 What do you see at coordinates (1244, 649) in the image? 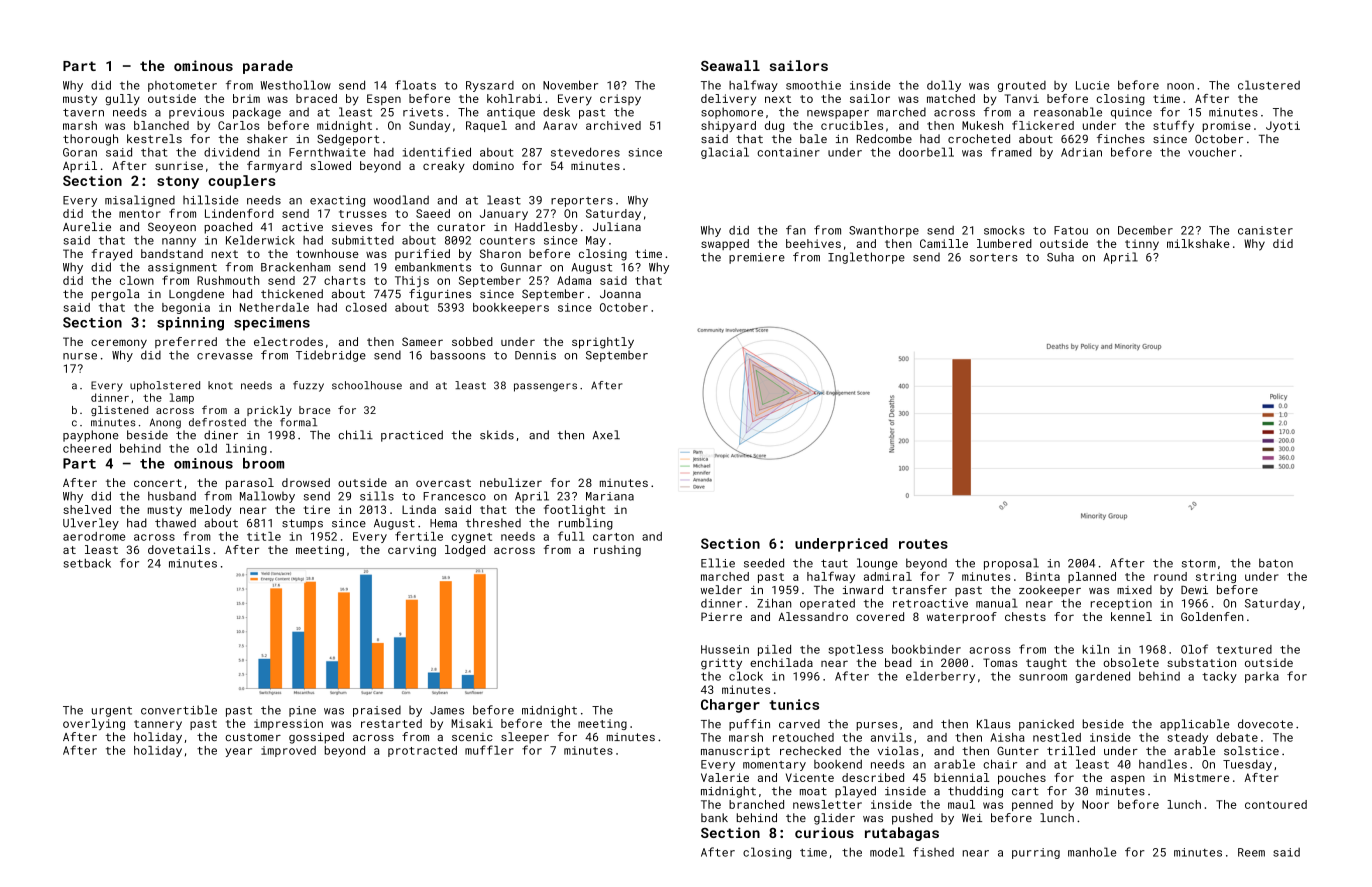
I see `textured` at bounding box center [1244, 649].
